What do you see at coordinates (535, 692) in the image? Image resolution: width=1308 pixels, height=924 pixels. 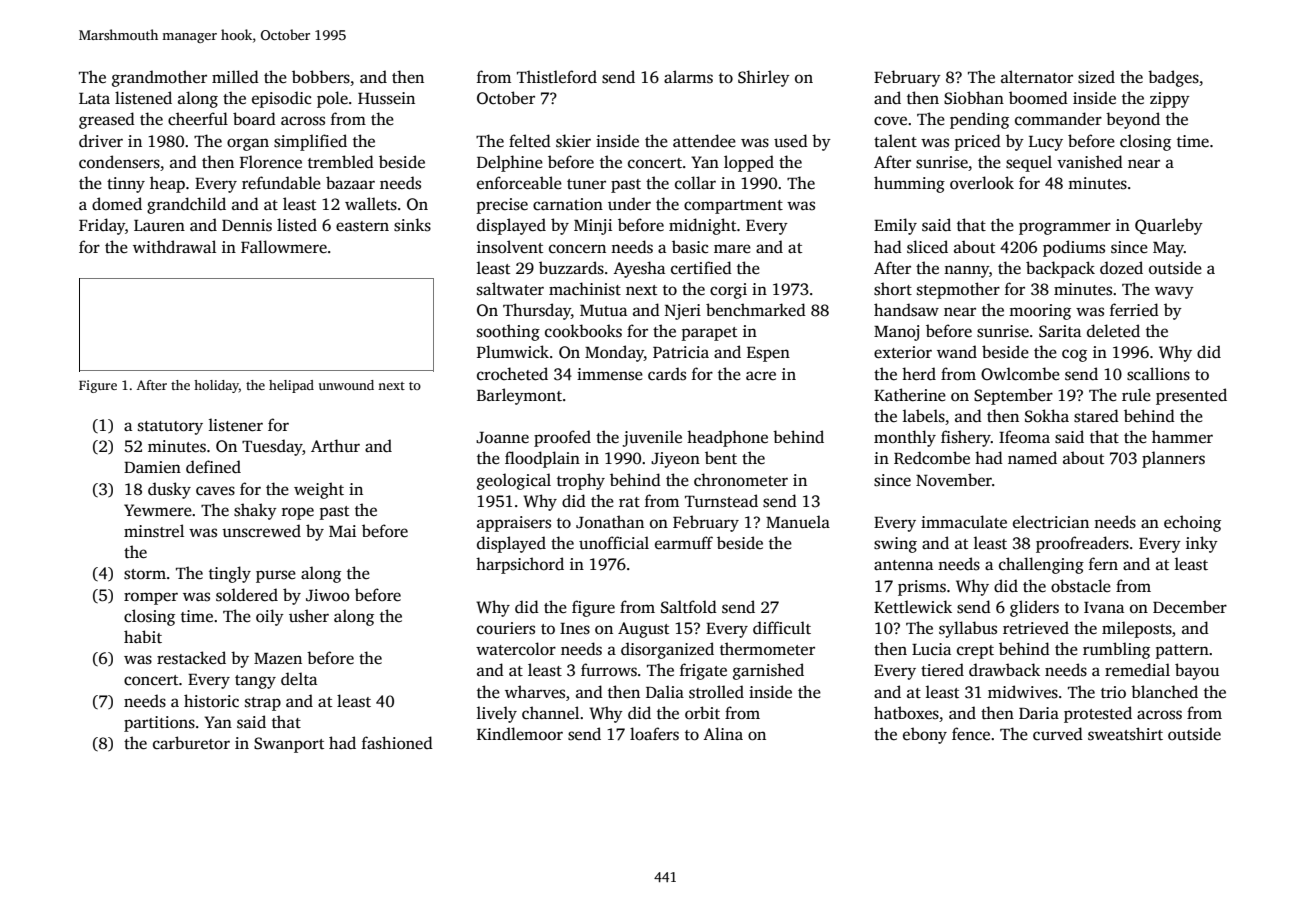 I see `wharves` at bounding box center [535, 692].
